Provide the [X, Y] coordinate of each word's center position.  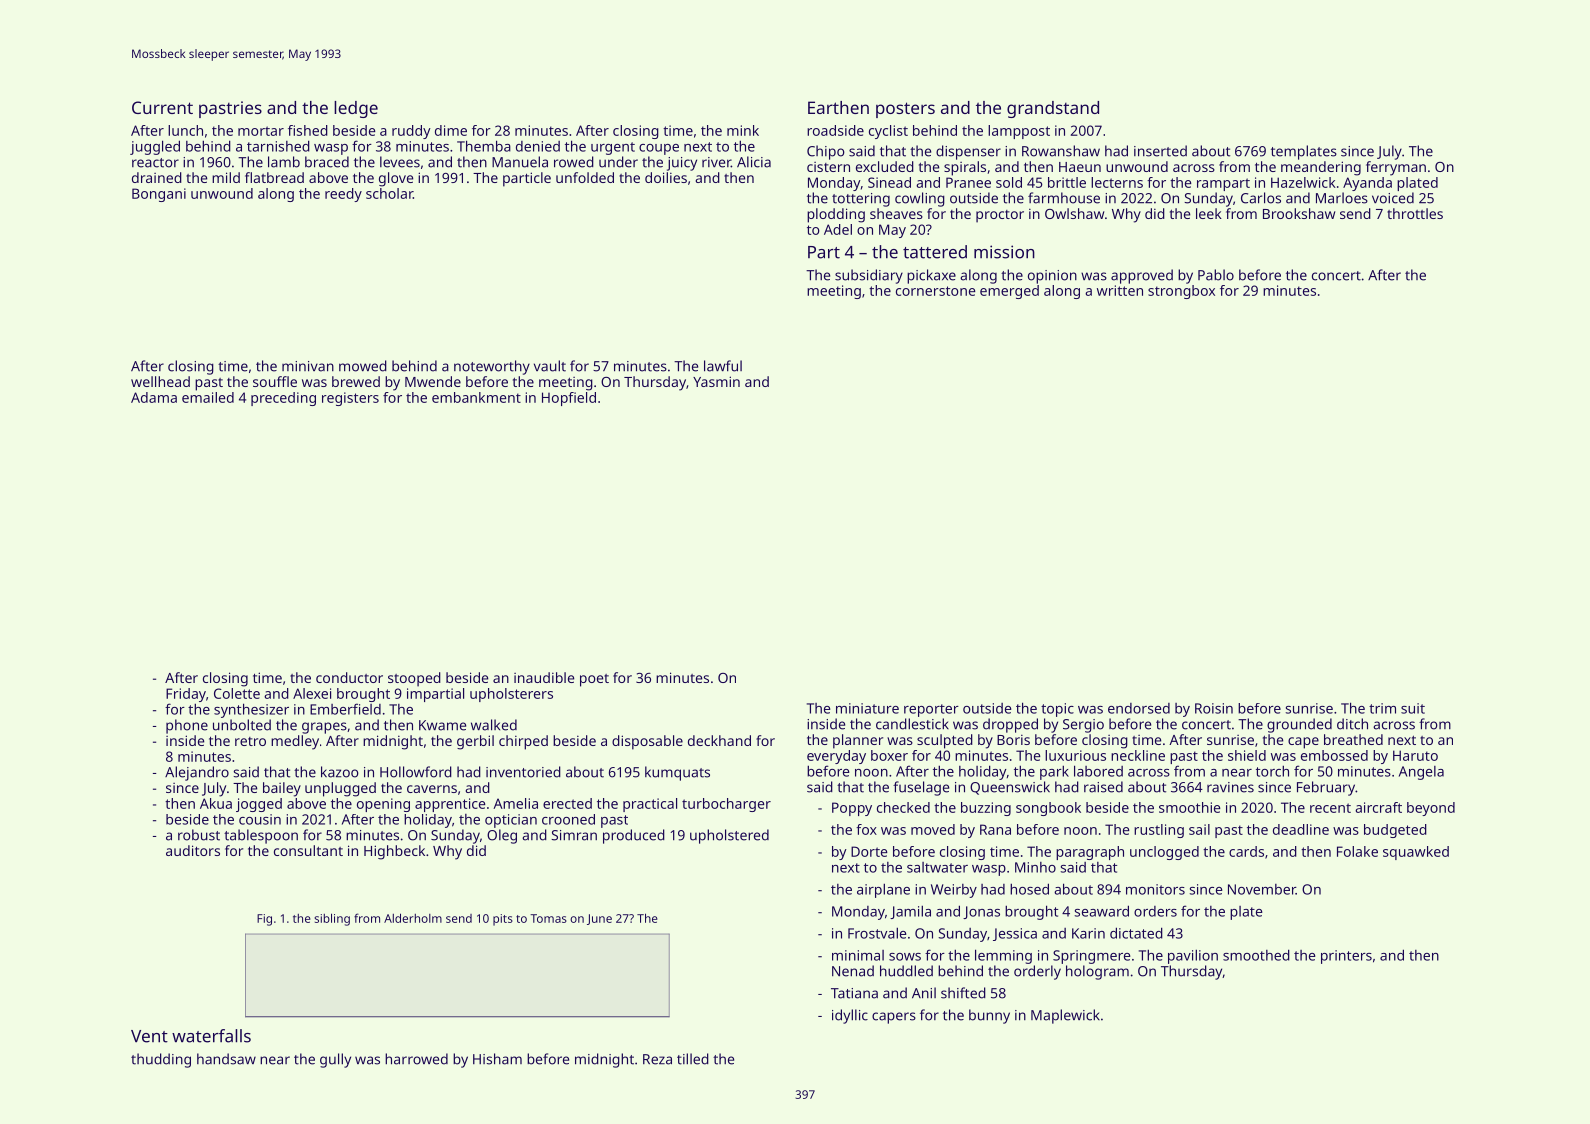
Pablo [1216, 275]
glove [396, 179]
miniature [867, 708]
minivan [308, 366]
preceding [283, 399]
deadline [1301, 829]
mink [743, 130]
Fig [264, 920]
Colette [237, 693]
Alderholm [413, 918]
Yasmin [716, 381]
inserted [1160, 151]
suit [1413, 708]
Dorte [869, 851]
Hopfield [569, 399]
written [1120, 290]
